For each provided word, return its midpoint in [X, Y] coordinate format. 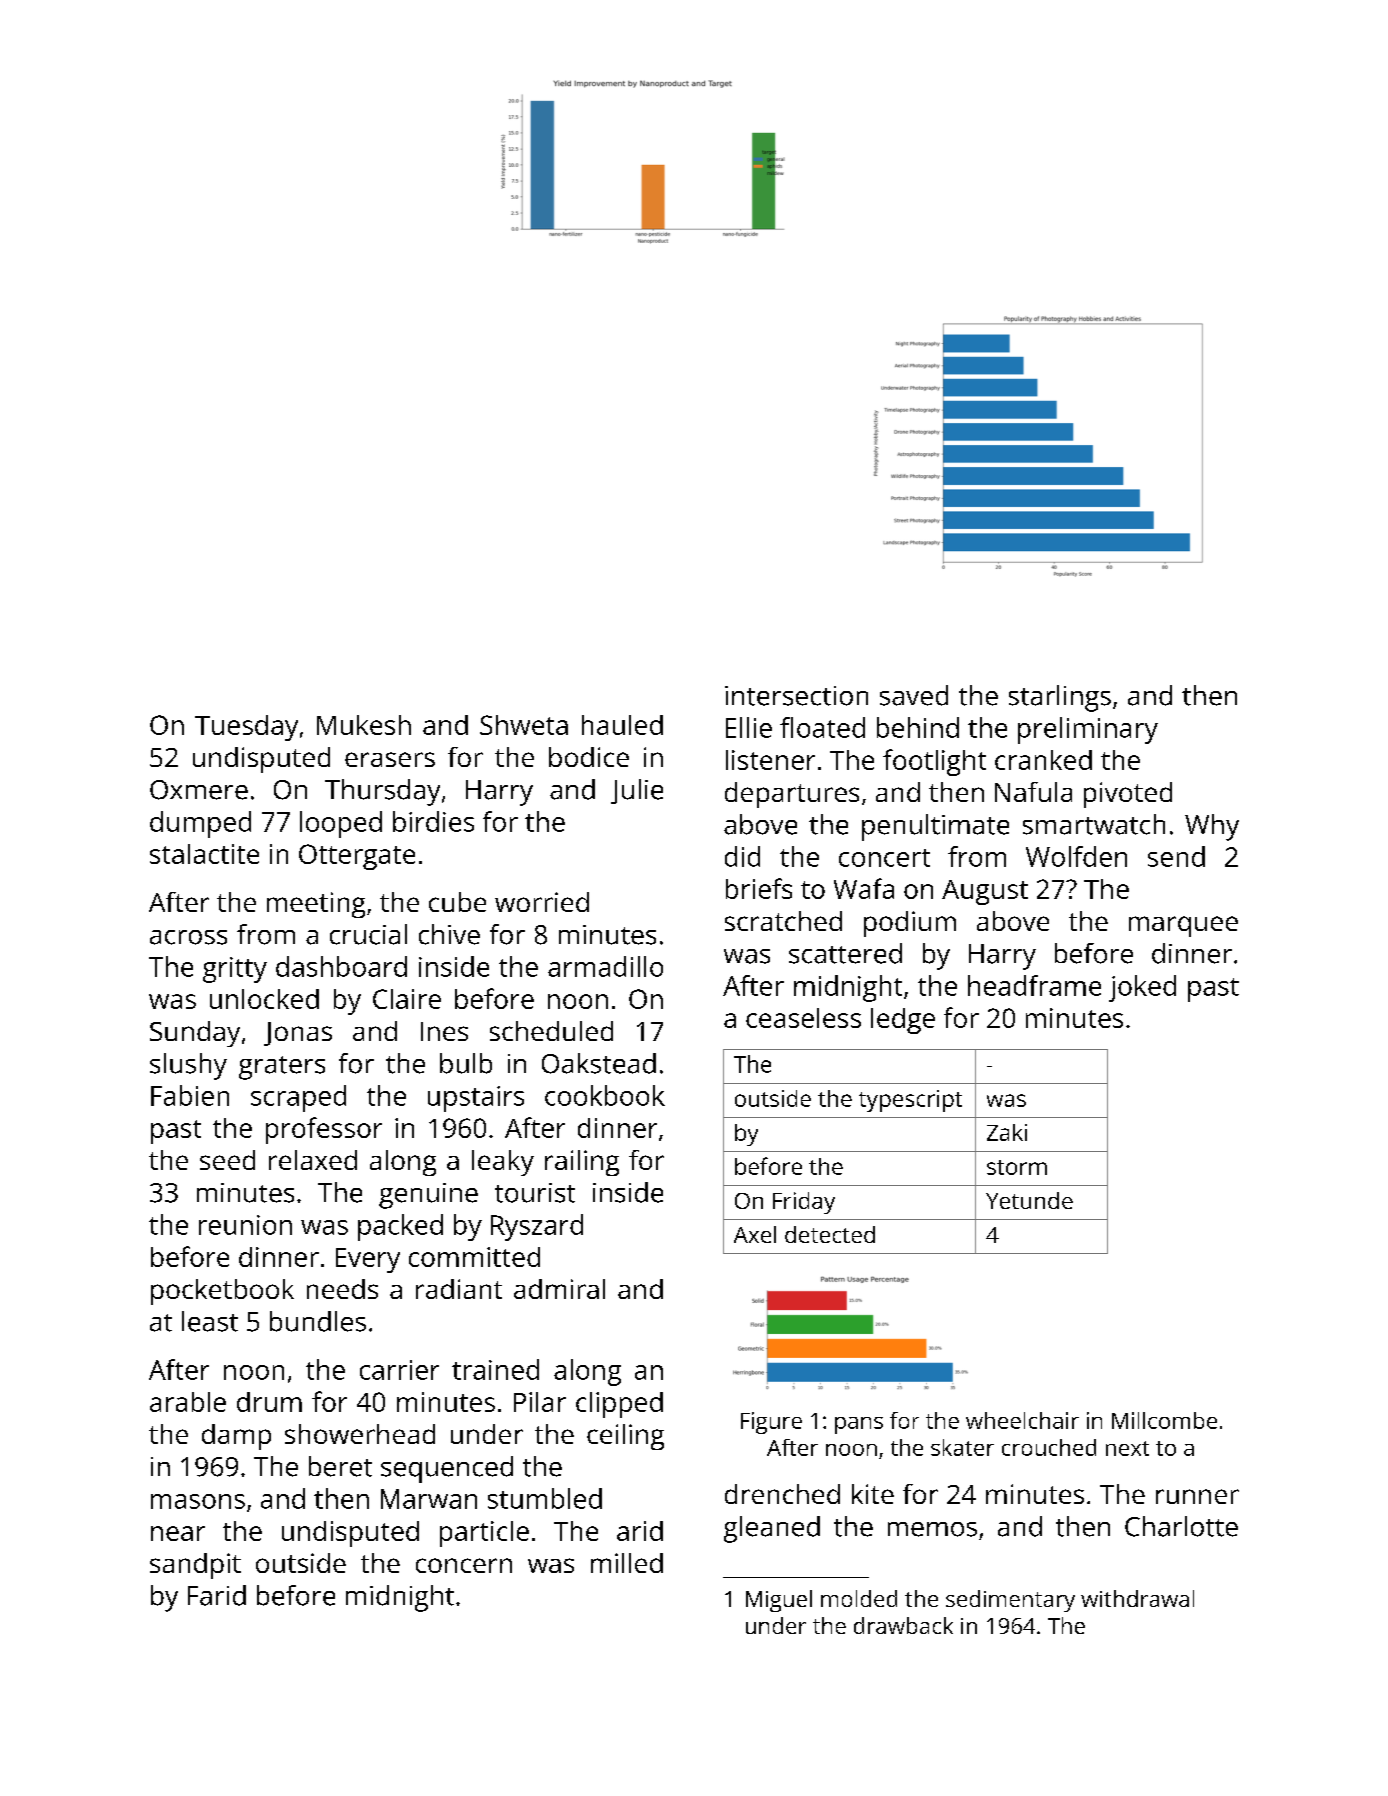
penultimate [935, 827]
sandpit [195, 1566]
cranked [1043, 760]
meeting [316, 905]
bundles [318, 1321]
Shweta [524, 725]
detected [830, 1234]
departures [792, 795]
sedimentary [1010, 1601]
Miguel [779, 1601]
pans [859, 1425]
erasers [390, 759]
